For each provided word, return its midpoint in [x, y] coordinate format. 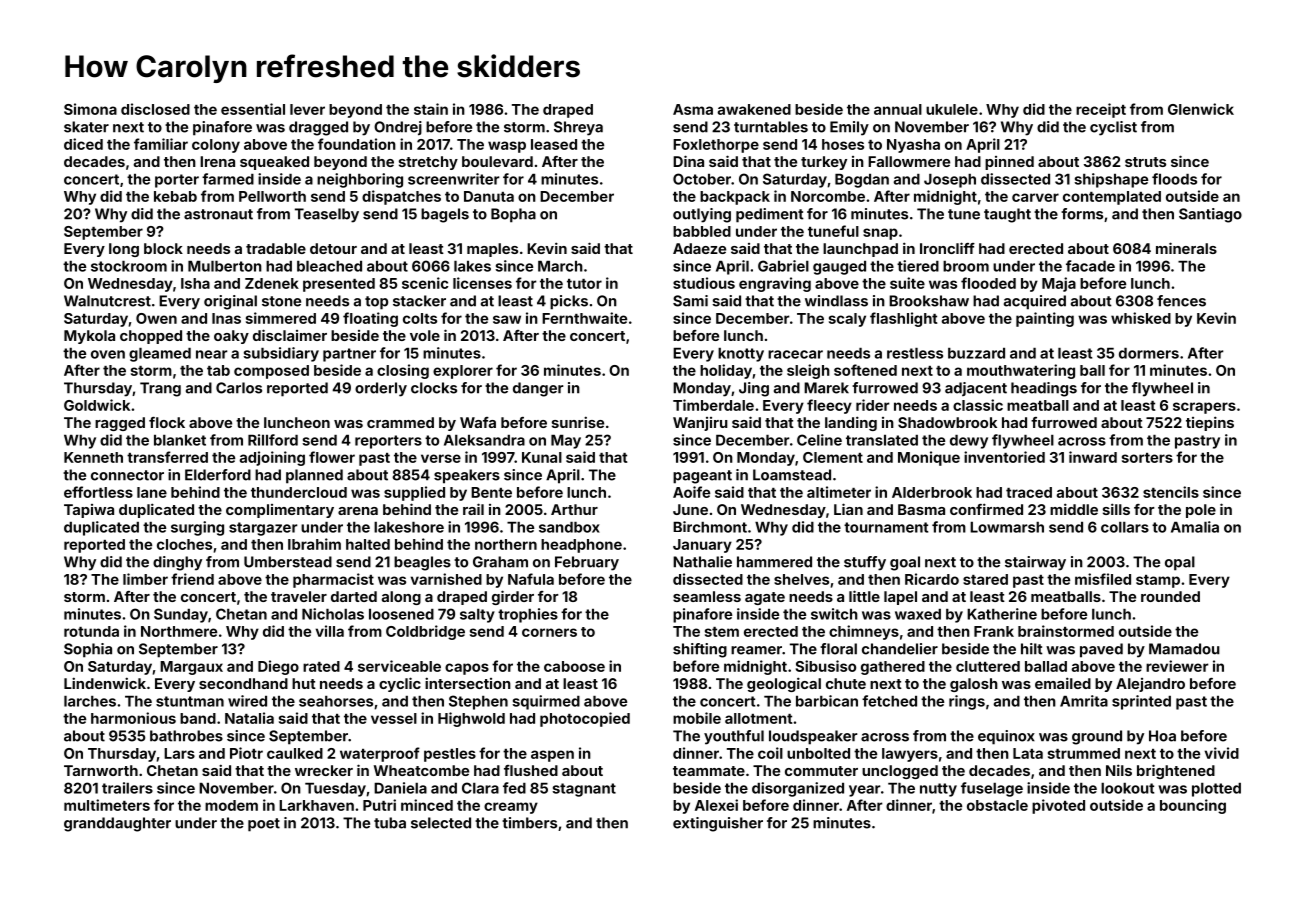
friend [192, 579]
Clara [480, 788]
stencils [1171, 492]
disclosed [155, 109]
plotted [1216, 790]
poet [264, 825]
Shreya [578, 128]
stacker [419, 301]
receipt [1101, 110]
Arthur [574, 509]
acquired [1035, 302]
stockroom [129, 266]
